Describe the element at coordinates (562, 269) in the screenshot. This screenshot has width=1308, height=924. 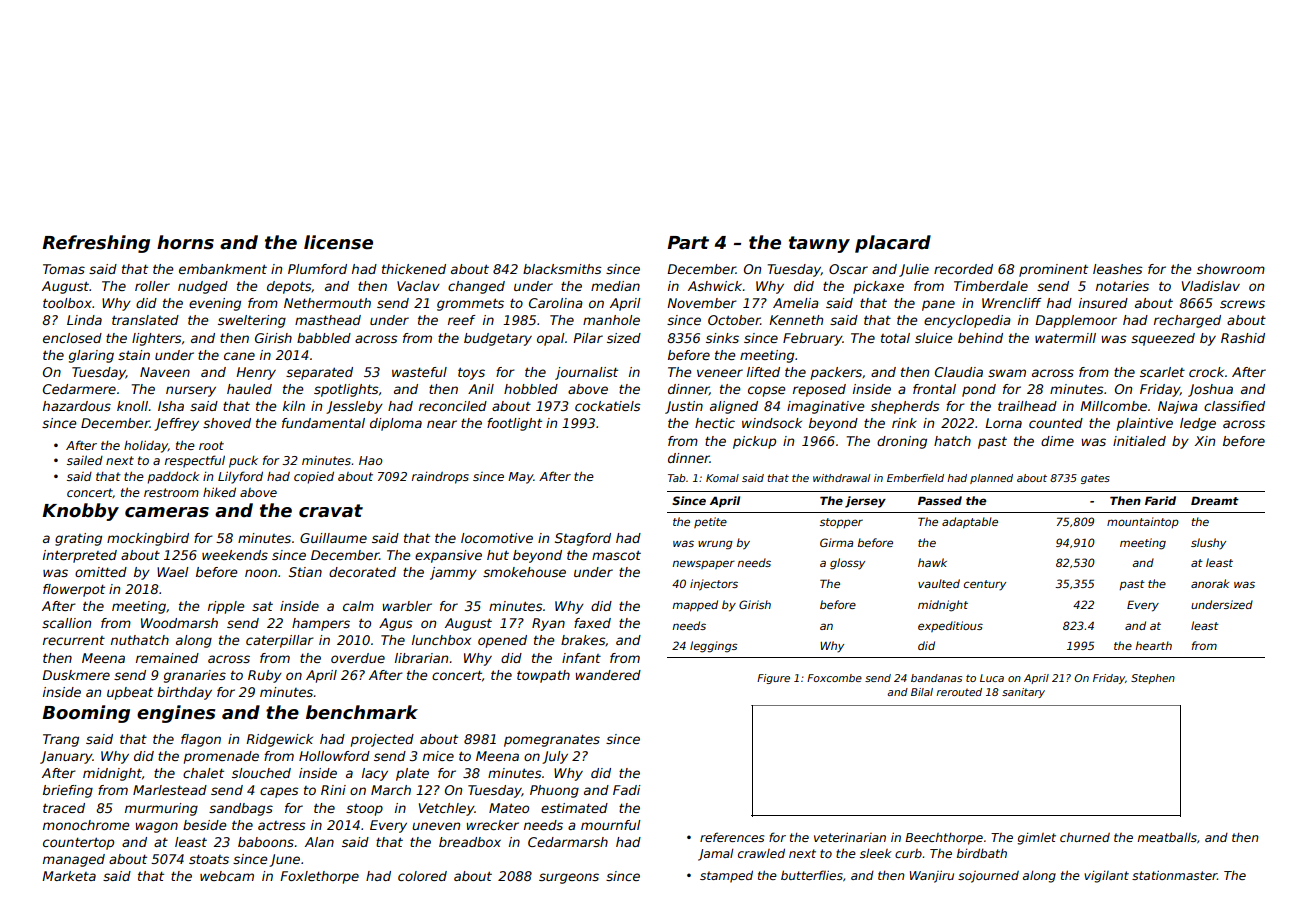
I see `blacksmiths` at that location.
